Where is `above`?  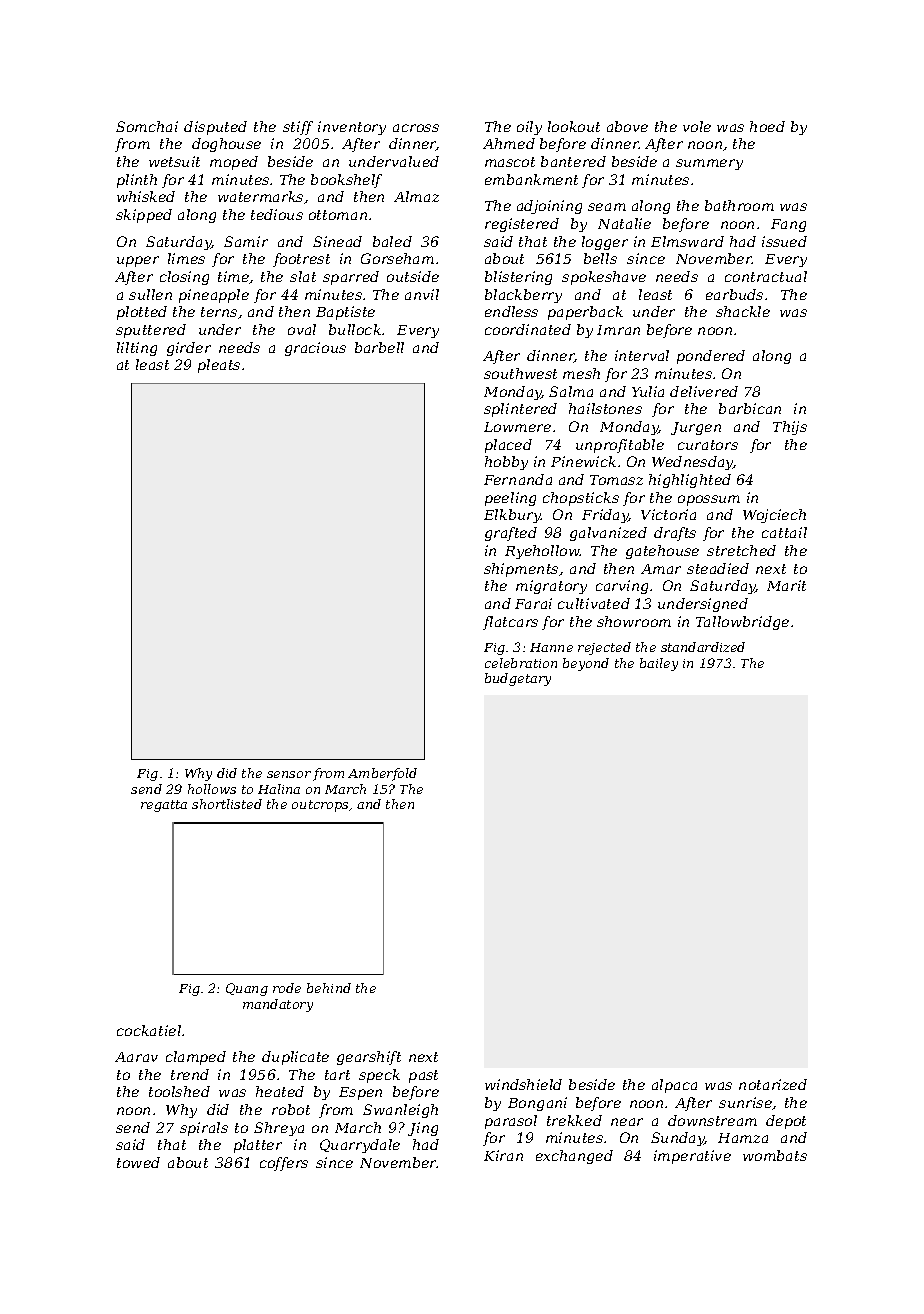 above is located at coordinates (627, 126).
